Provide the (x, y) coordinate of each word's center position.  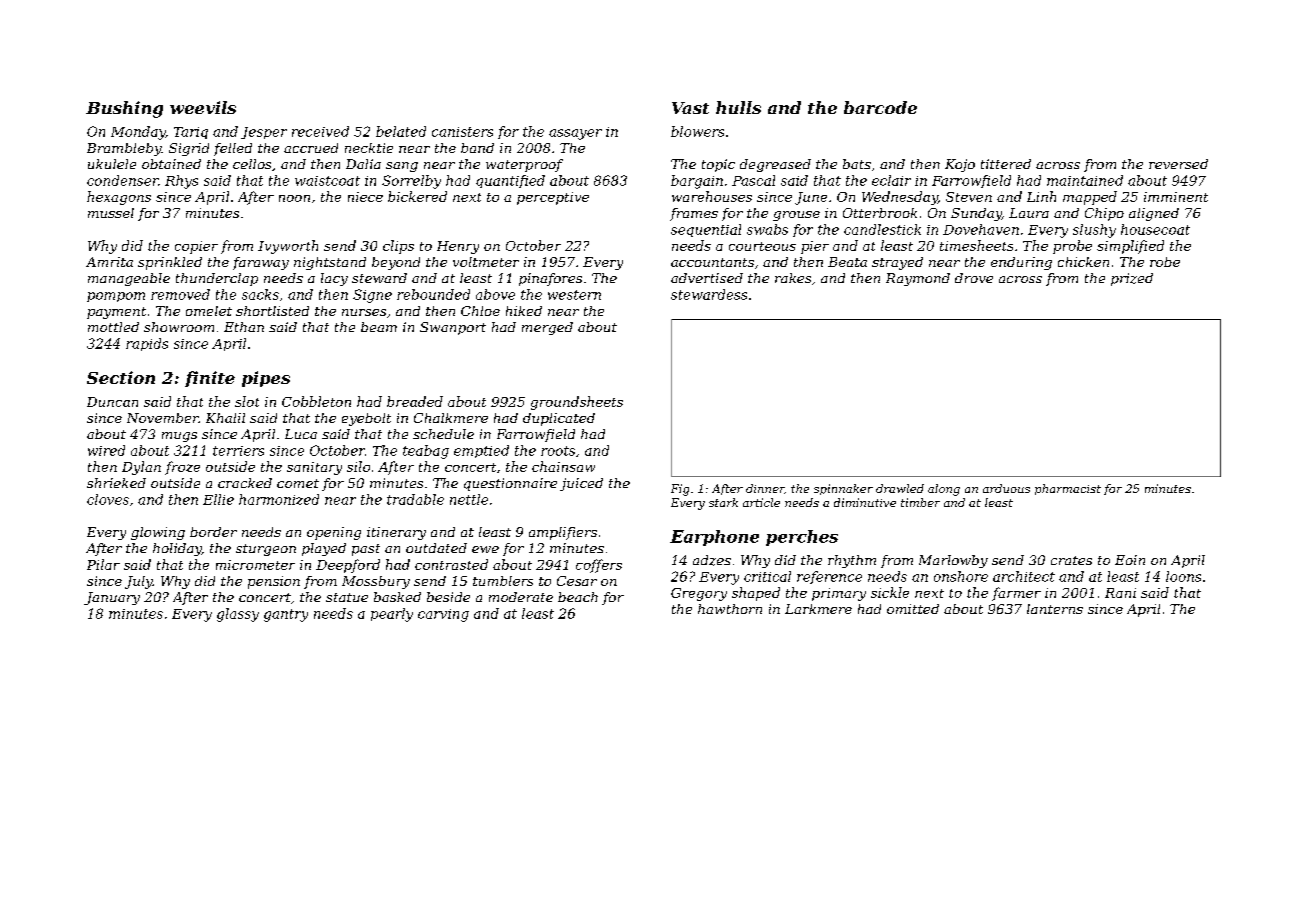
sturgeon (266, 550)
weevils (203, 107)
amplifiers (563, 533)
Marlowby (953, 561)
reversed (1178, 164)
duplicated (559, 419)
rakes (793, 278)
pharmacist (1068, 489)
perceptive (553, 198)
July (139, 582)
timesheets (976, 245)
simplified (1130, 247)
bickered (417, 196)
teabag (426, 452)
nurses (364, 312)
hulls (738, 107)
